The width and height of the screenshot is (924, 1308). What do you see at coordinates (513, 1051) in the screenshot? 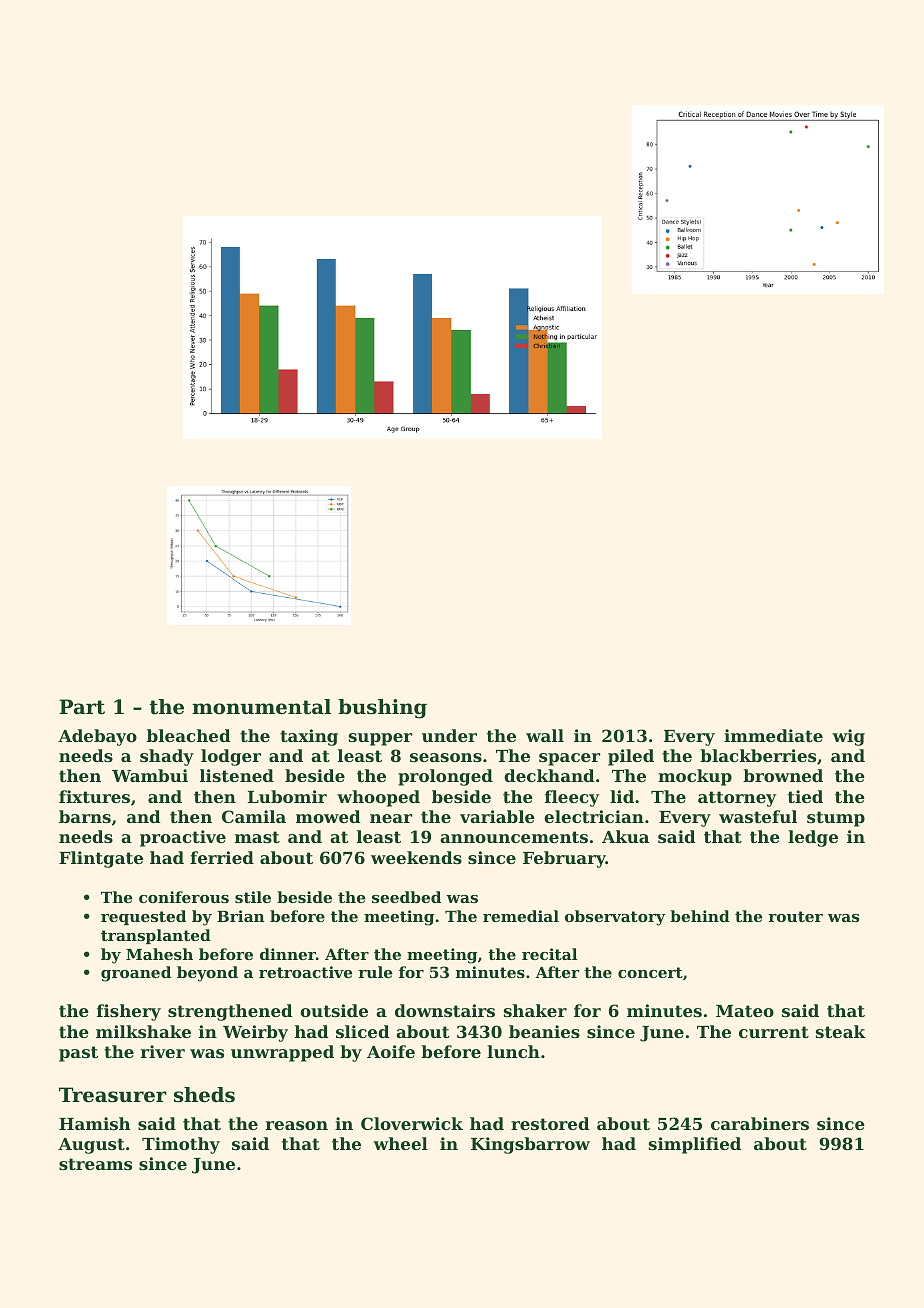
I see `lunch` at bounding box center [513, 1051].
